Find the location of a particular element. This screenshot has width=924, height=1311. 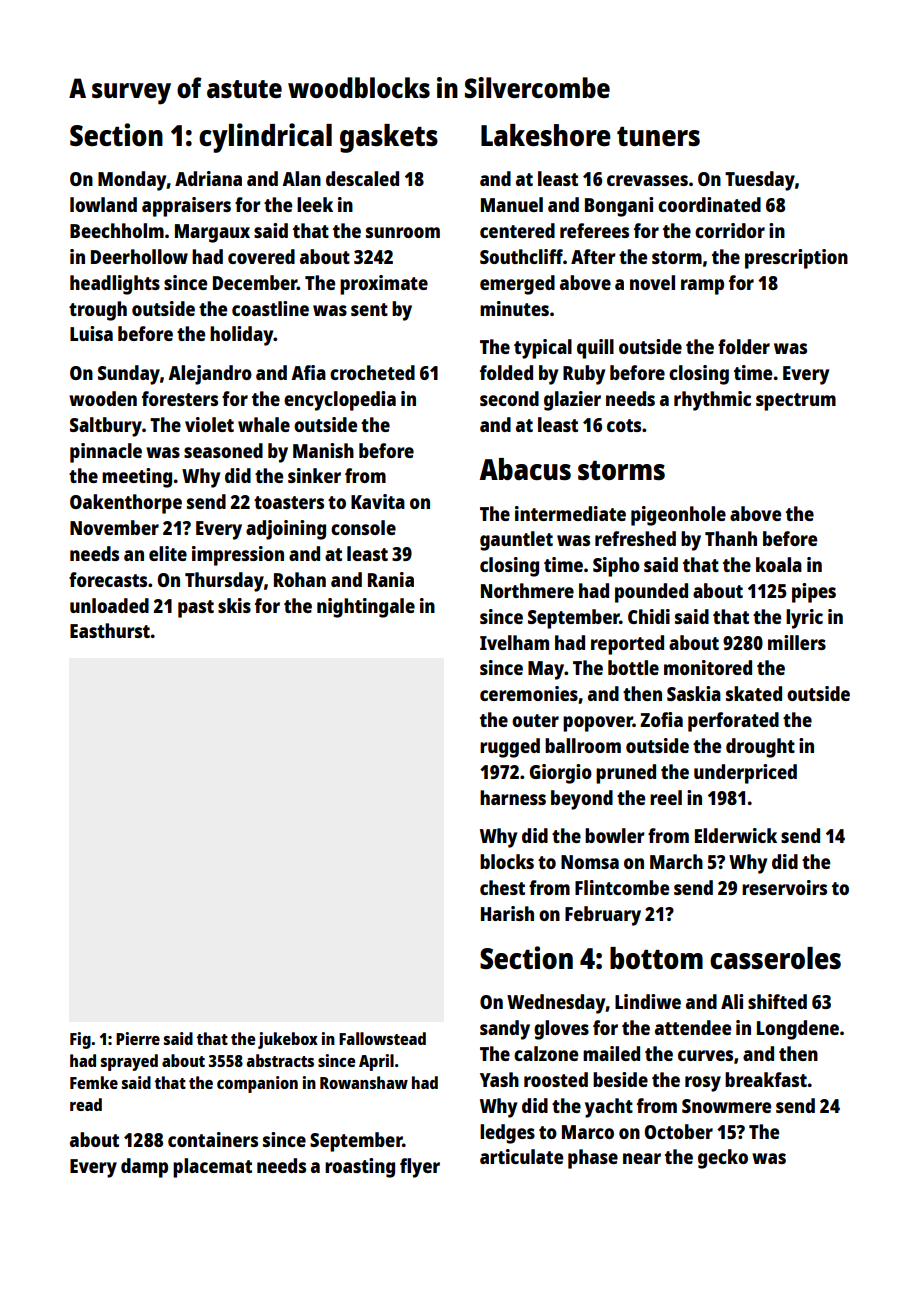

gaskets is located at coordinates (389, 138).
